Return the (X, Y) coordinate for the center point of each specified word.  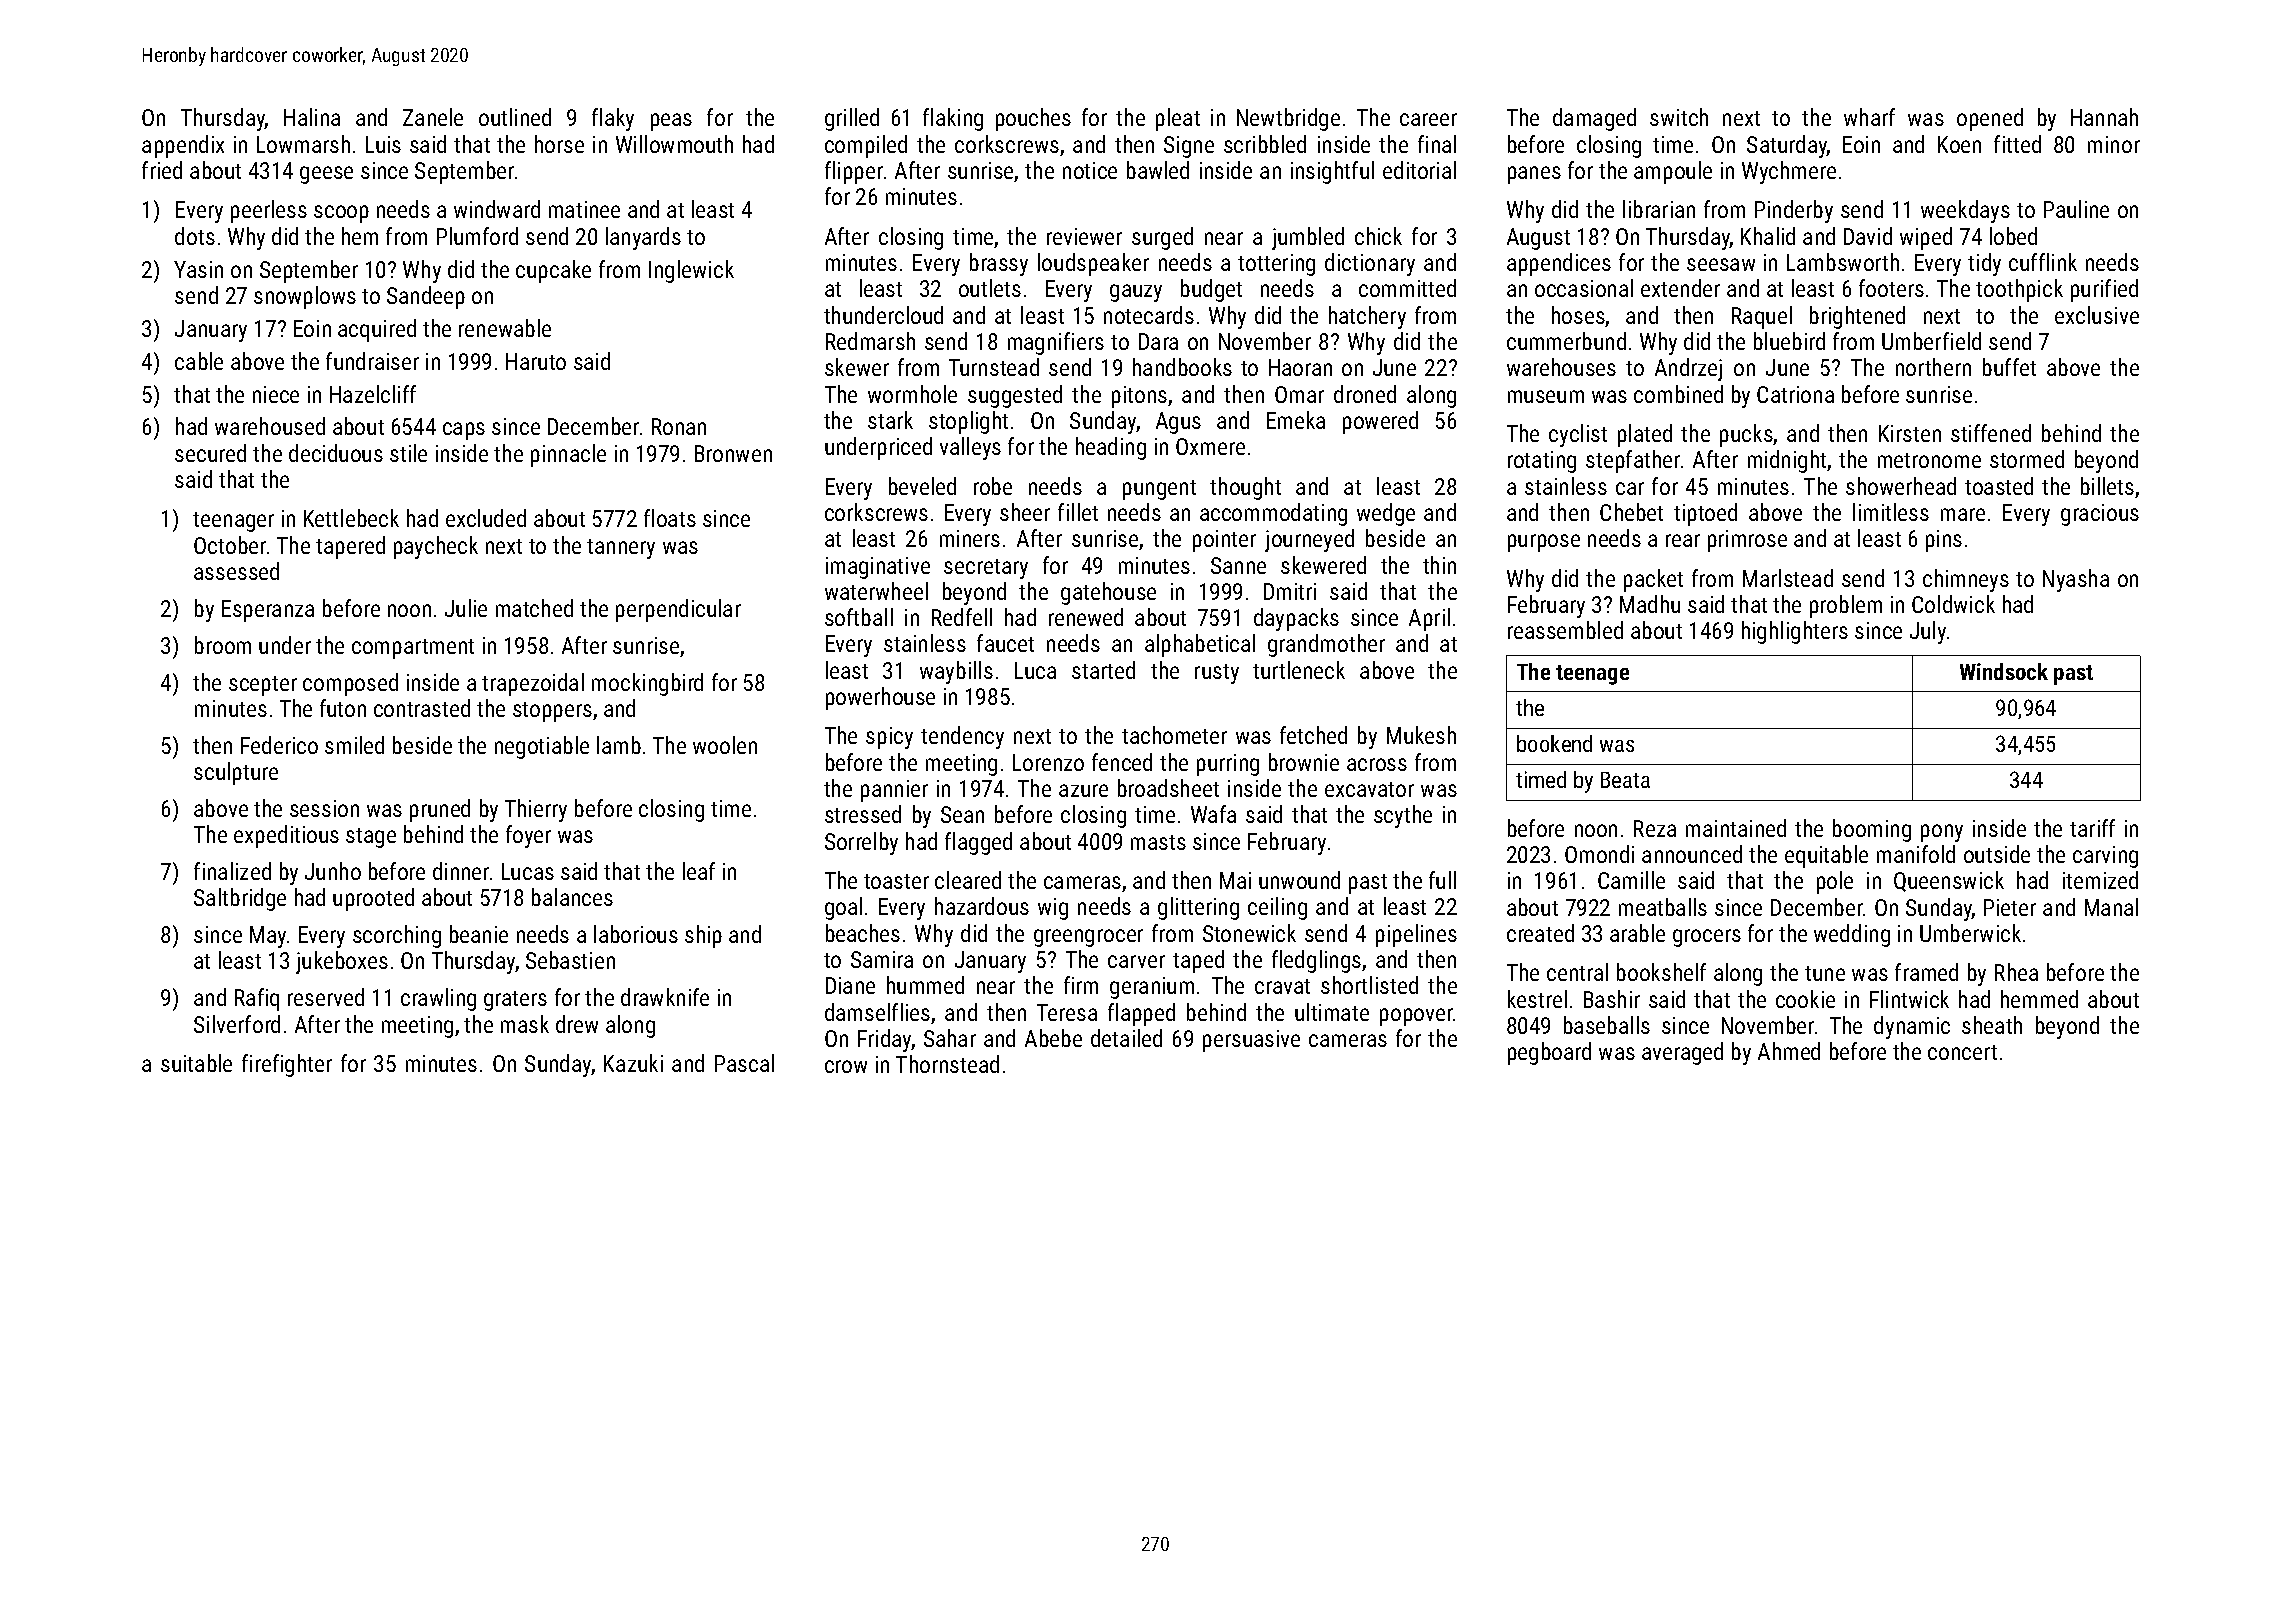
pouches (1033, 119)
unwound (1299, 880)
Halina (312, 117)
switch (1679, 117)
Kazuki (633, 1063)
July (1928, 632)
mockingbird (647, 684)
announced (1692, 854)
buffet (2009, 367)
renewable (505, 328)
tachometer (1174, 735)
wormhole (912, 394)
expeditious (286, 836)
